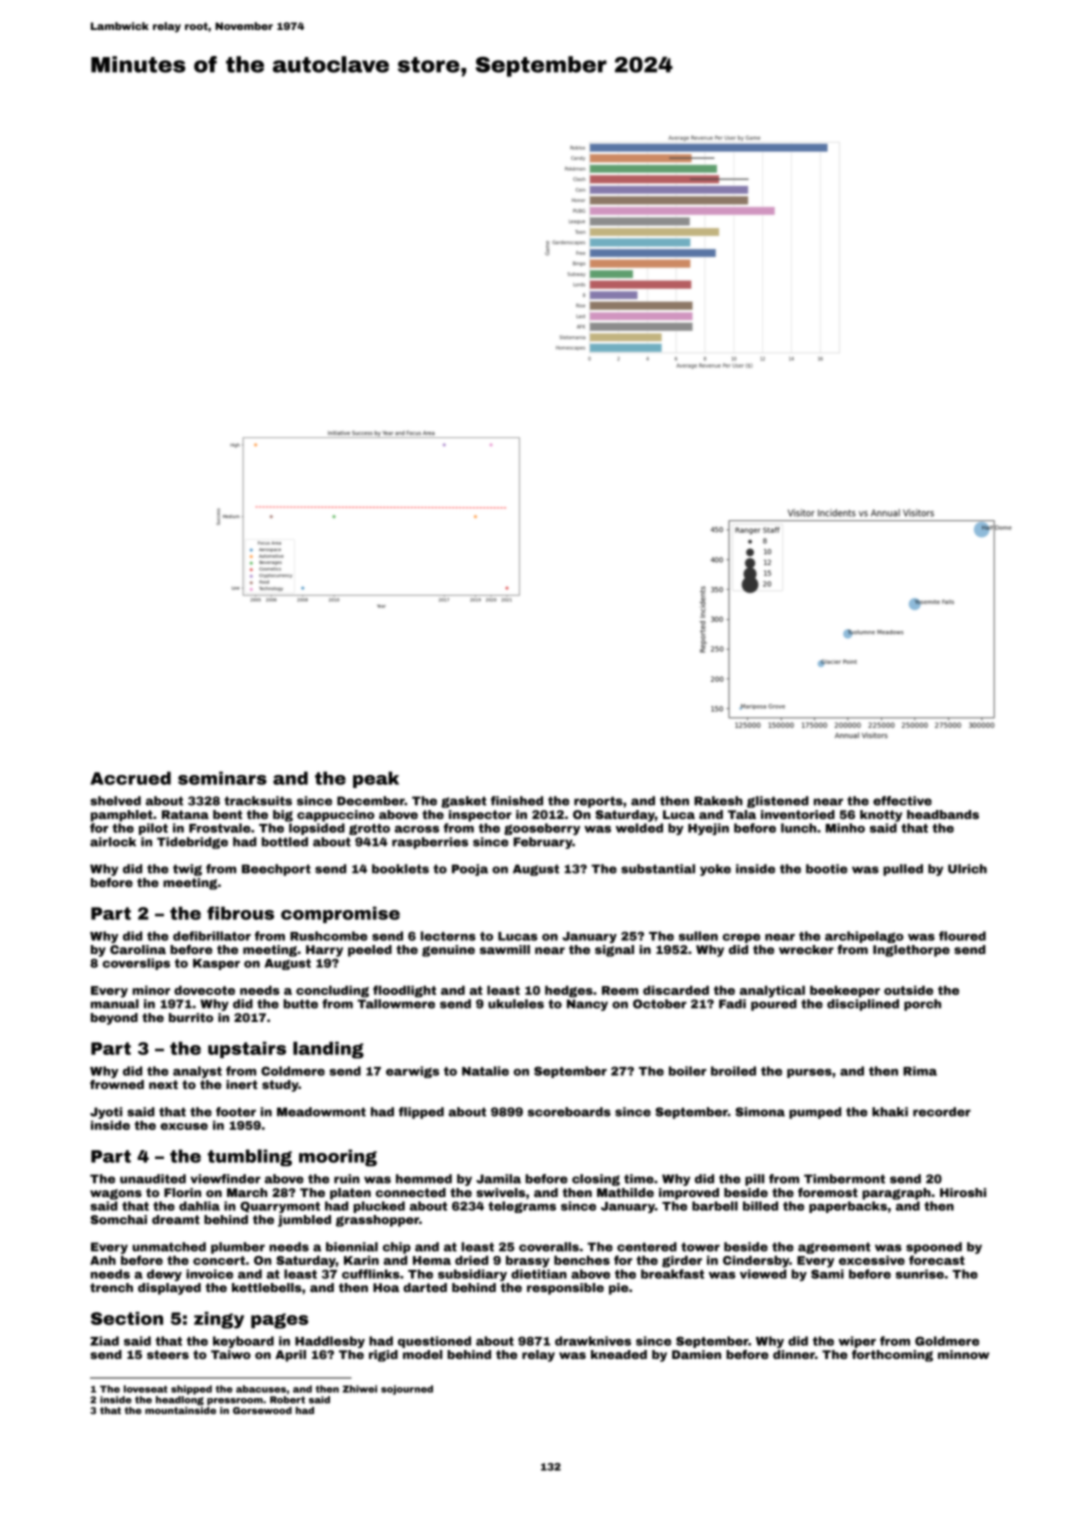 This document has width=1080, height=1527. Describe the element at coordinates (280, 1086) in the document. I see `study` at that location.
